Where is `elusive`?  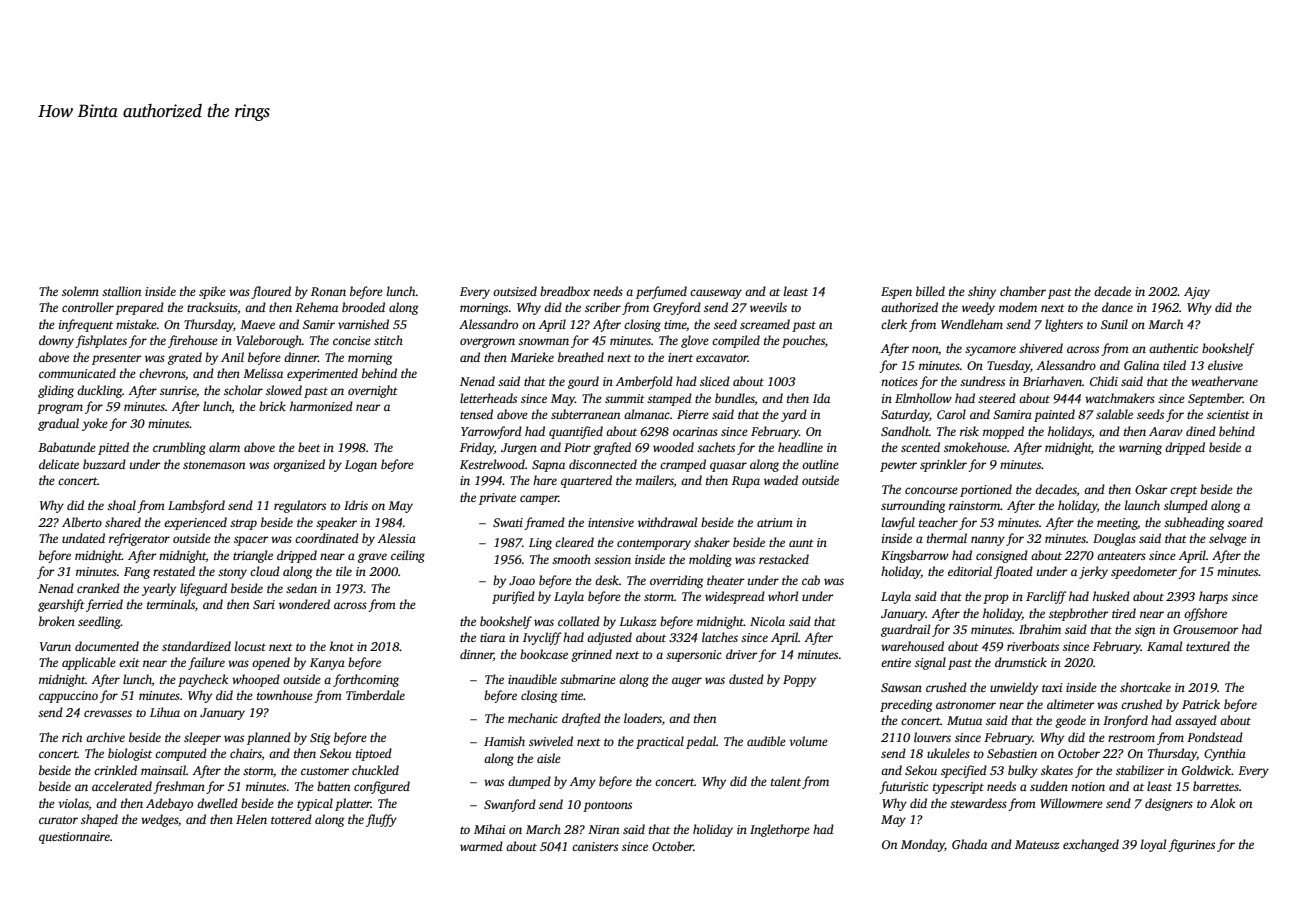 elusive is located at coordinates (1225, 365).
